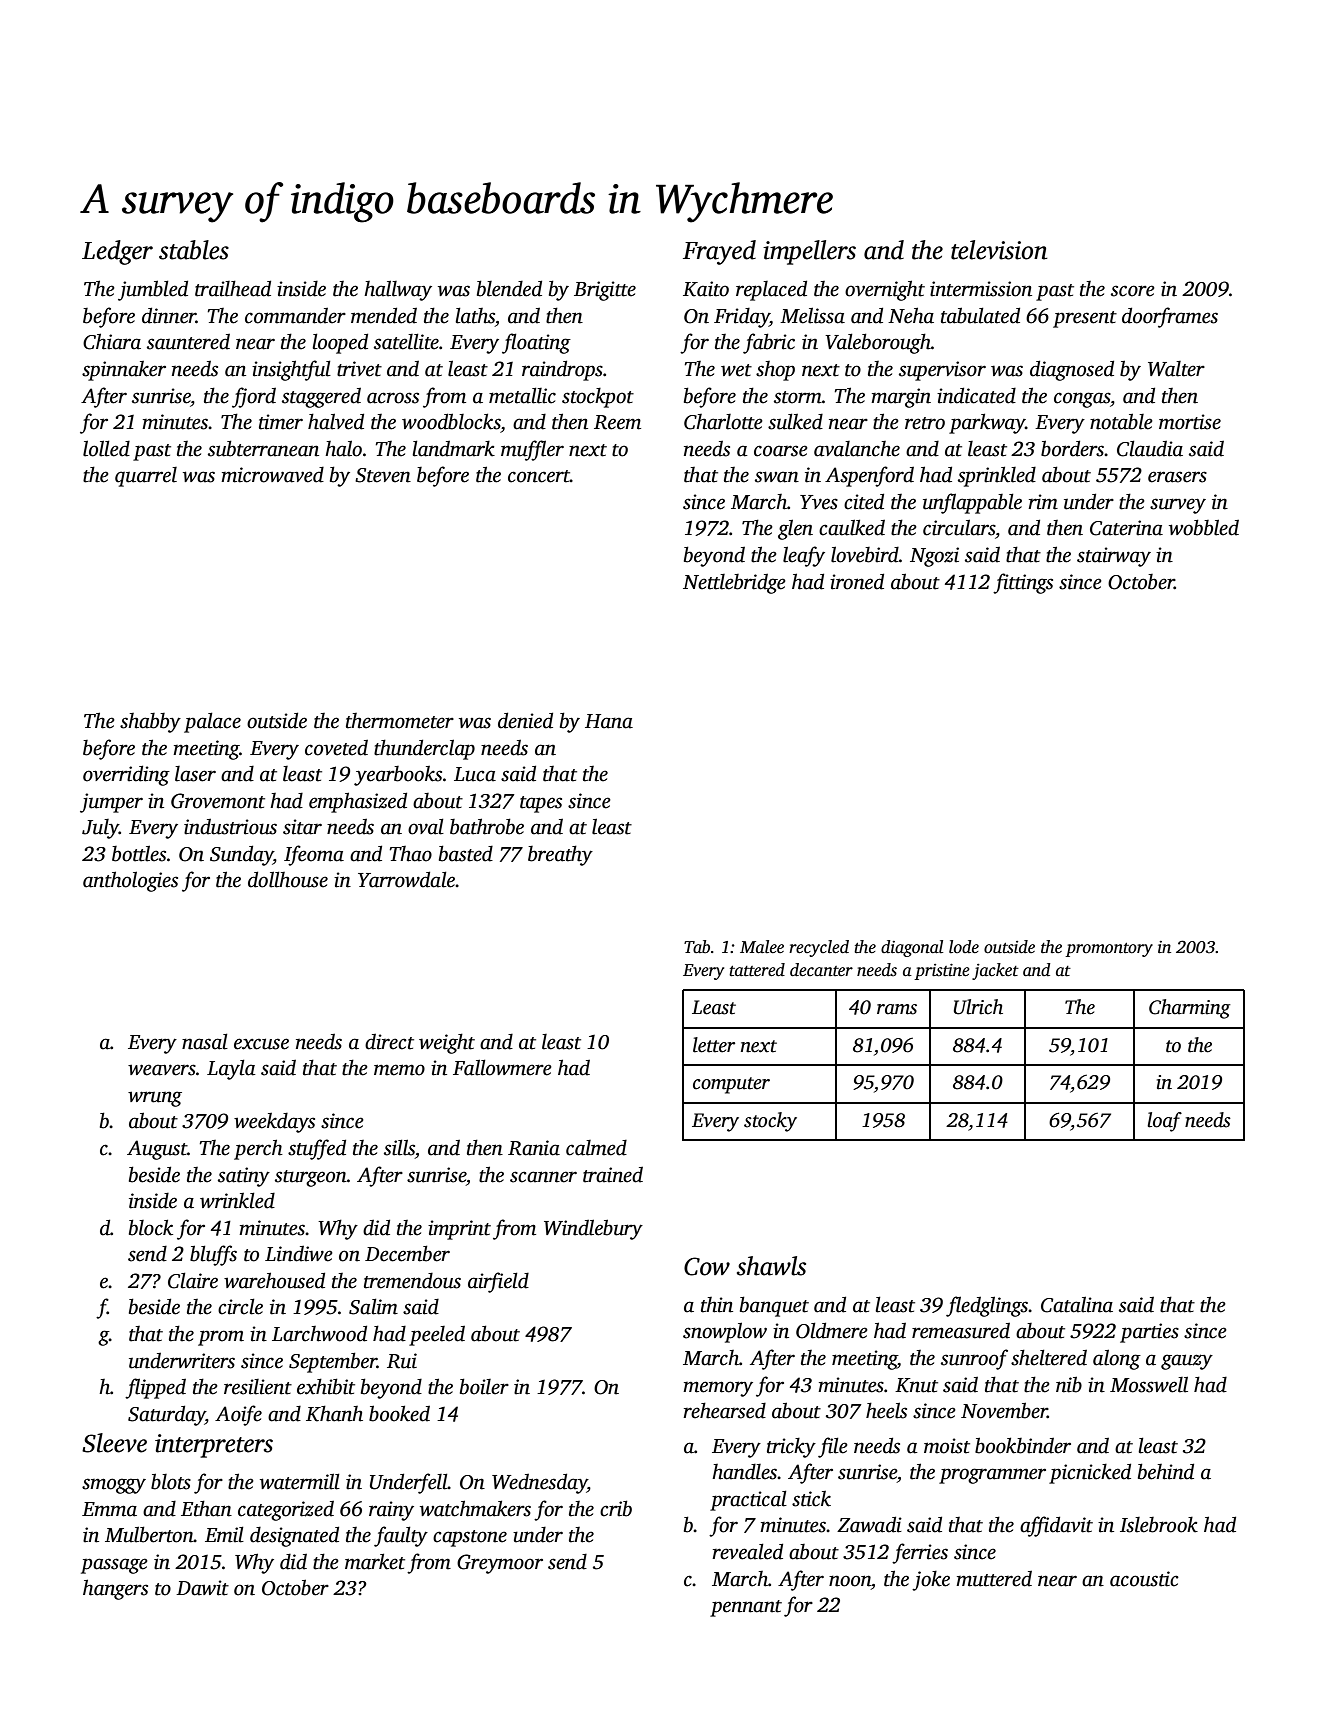 This page has width=1327, height=1717. Describe the element at coordinates (1187, 1362) in the page. I see `gauzy` at that location.
